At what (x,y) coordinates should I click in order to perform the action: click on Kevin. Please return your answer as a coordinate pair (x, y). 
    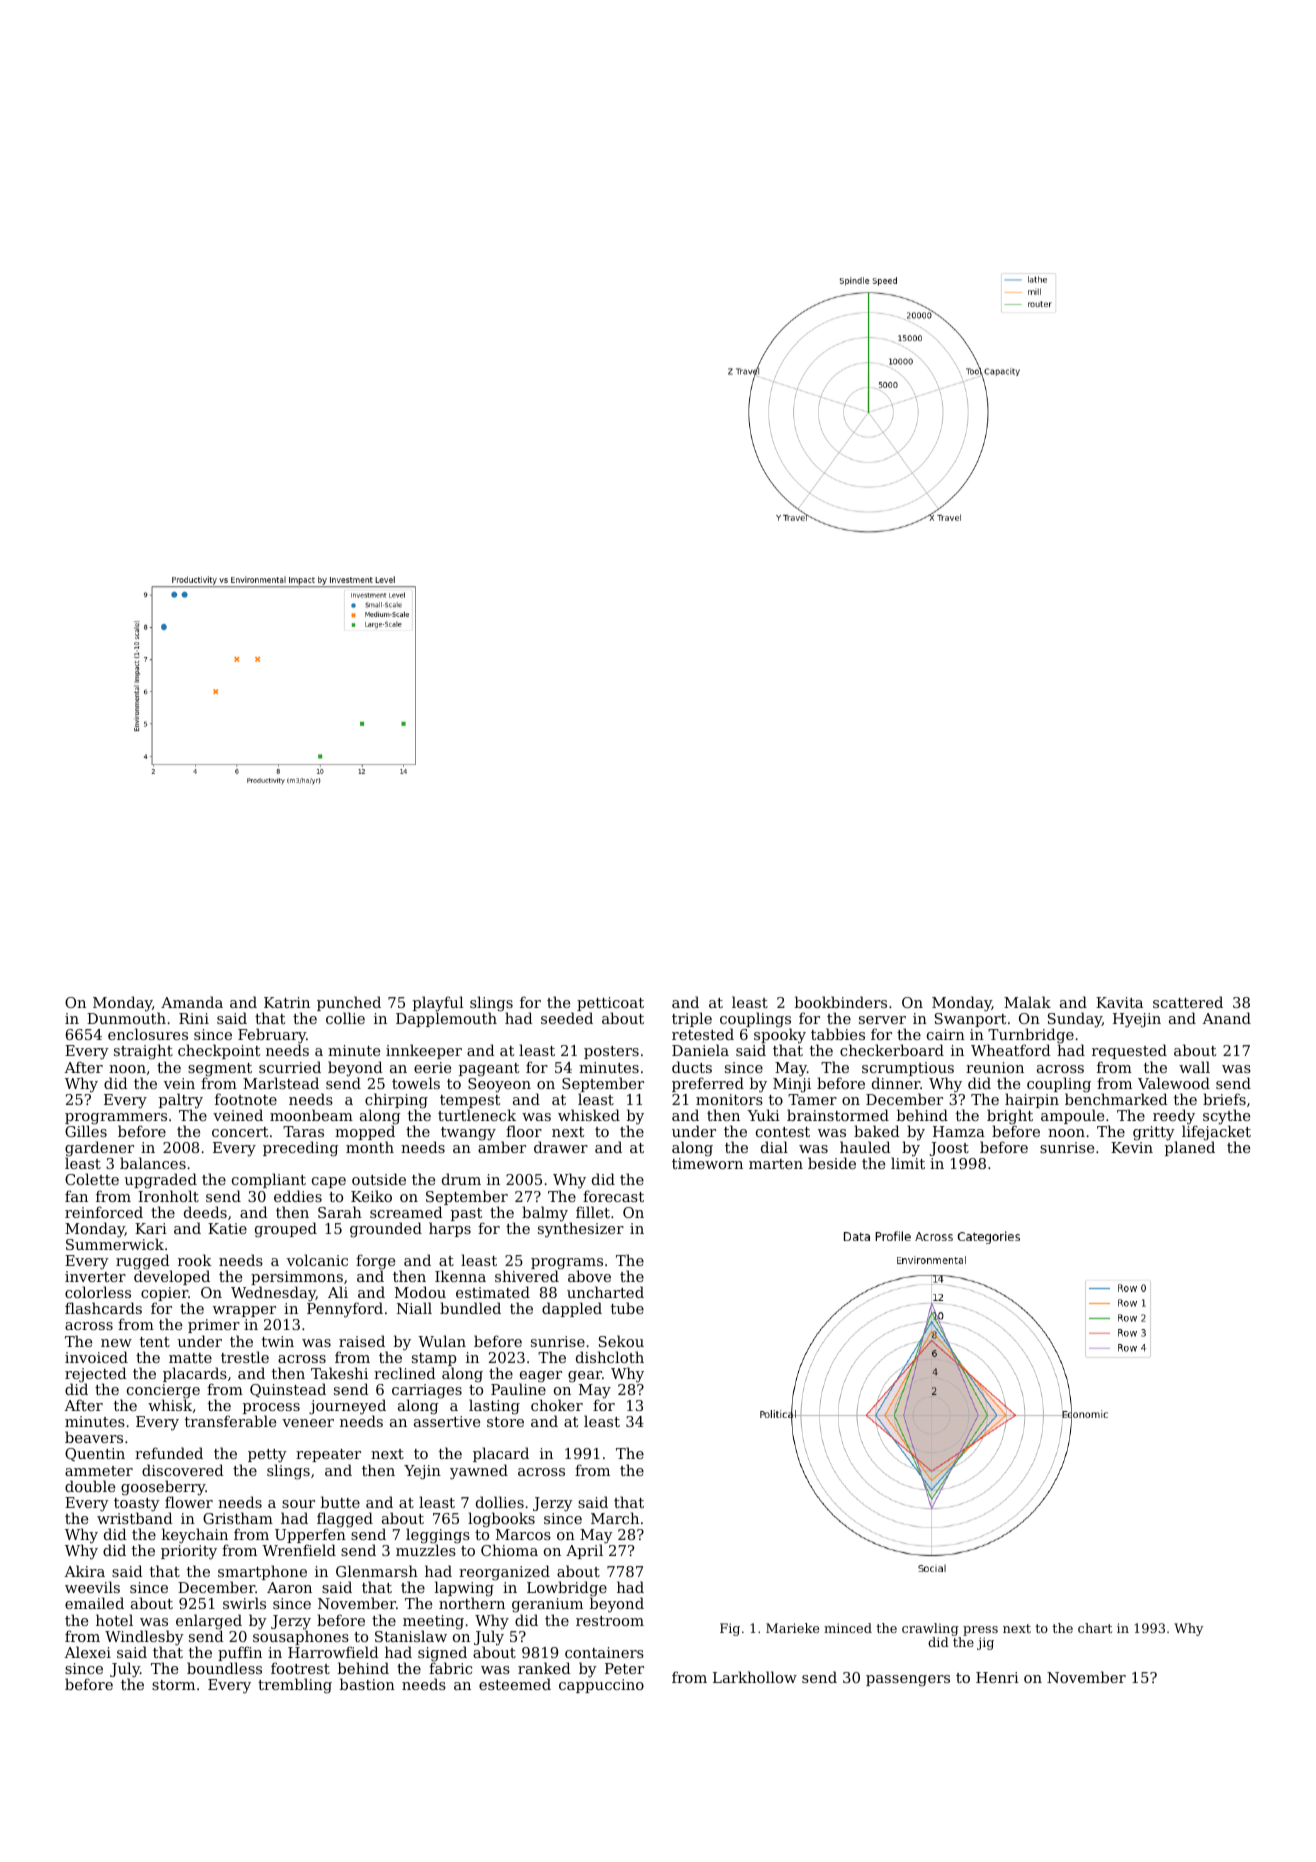
    Looking at the image, I should click on (1132, 1147).
